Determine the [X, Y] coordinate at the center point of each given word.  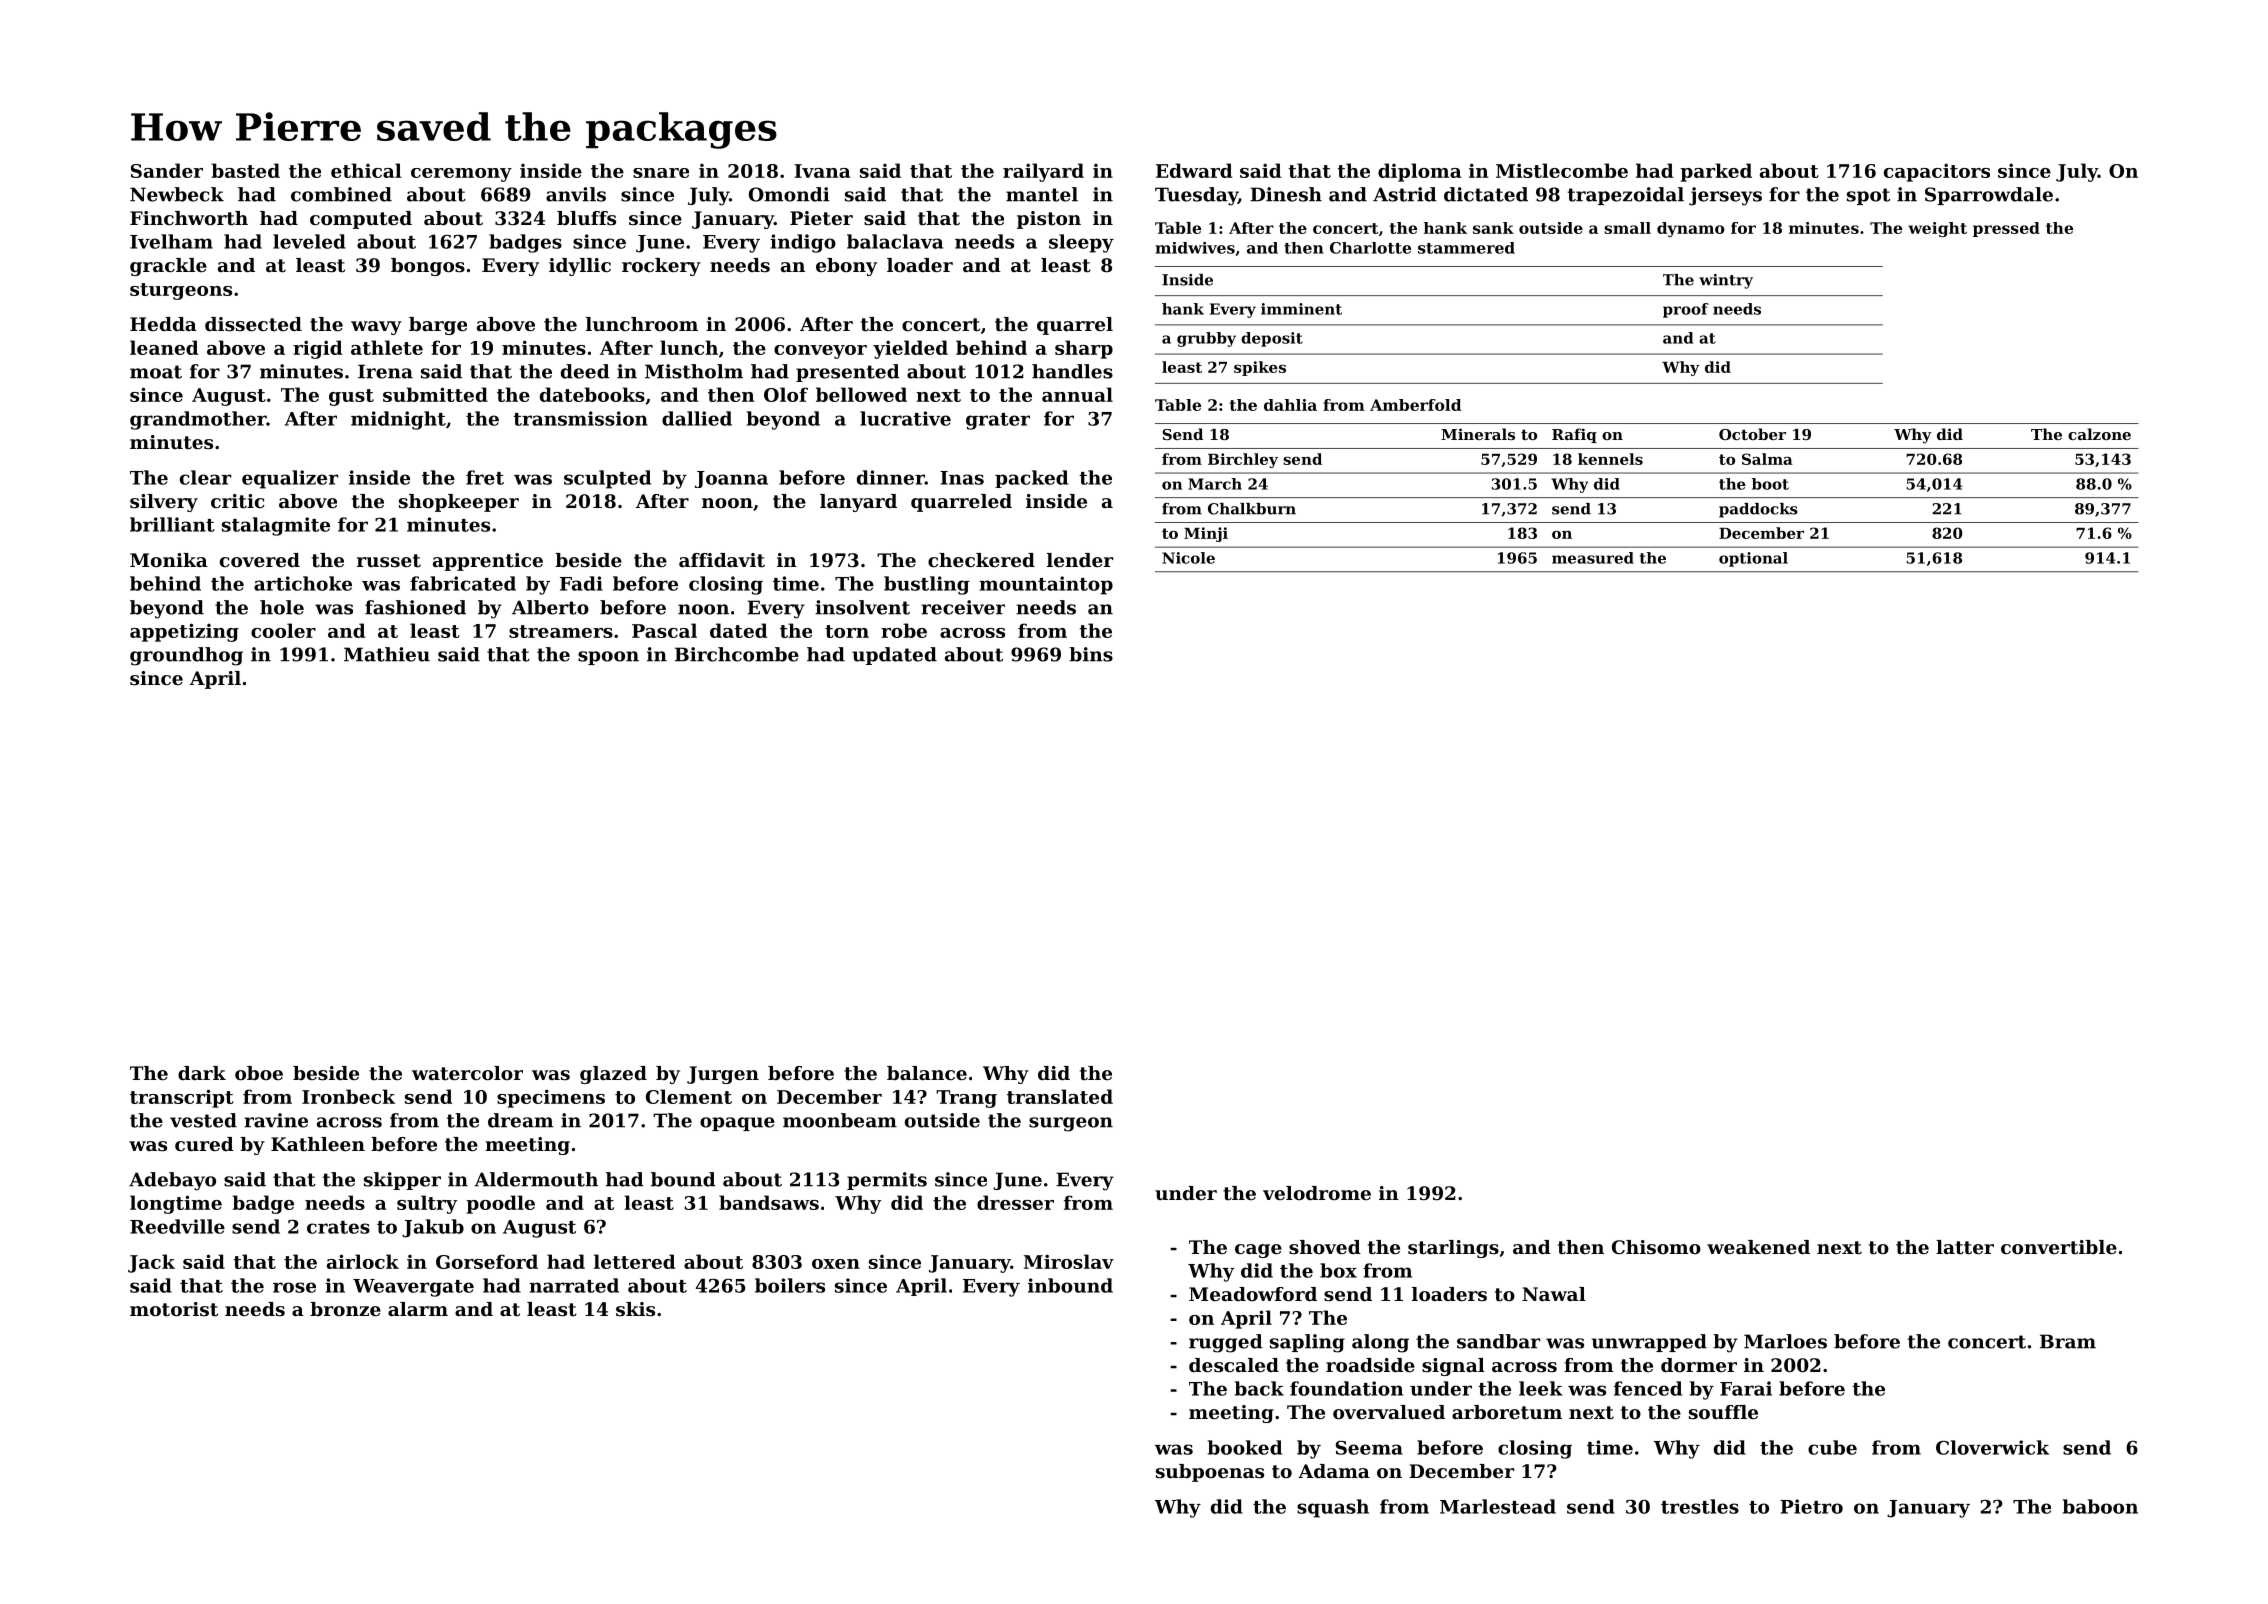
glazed [613, 1075]
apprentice [488, 562]
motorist [174, 1309]
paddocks [1758, 510]
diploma [1420, 172]
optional [1753, 559]
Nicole [1188, 558]
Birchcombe [737, 654]
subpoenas [1210, 1473]
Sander [167, 170]
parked [1716, 172]
